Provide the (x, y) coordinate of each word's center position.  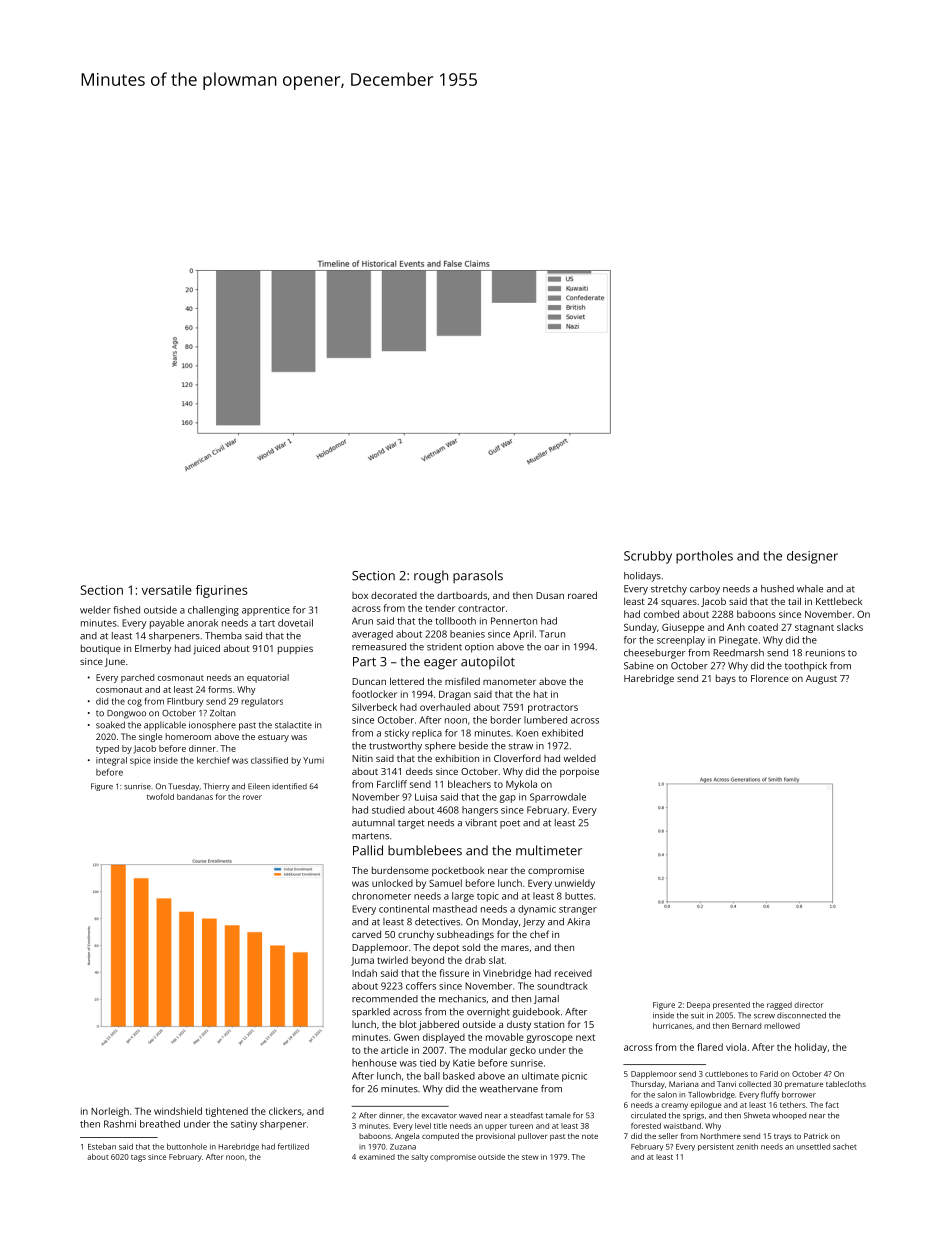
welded (580, 758)
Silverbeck (374, 707)
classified (269, 760)
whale (810, 589)
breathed (160, 1124)
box (360, 595)
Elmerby (153, 649)
